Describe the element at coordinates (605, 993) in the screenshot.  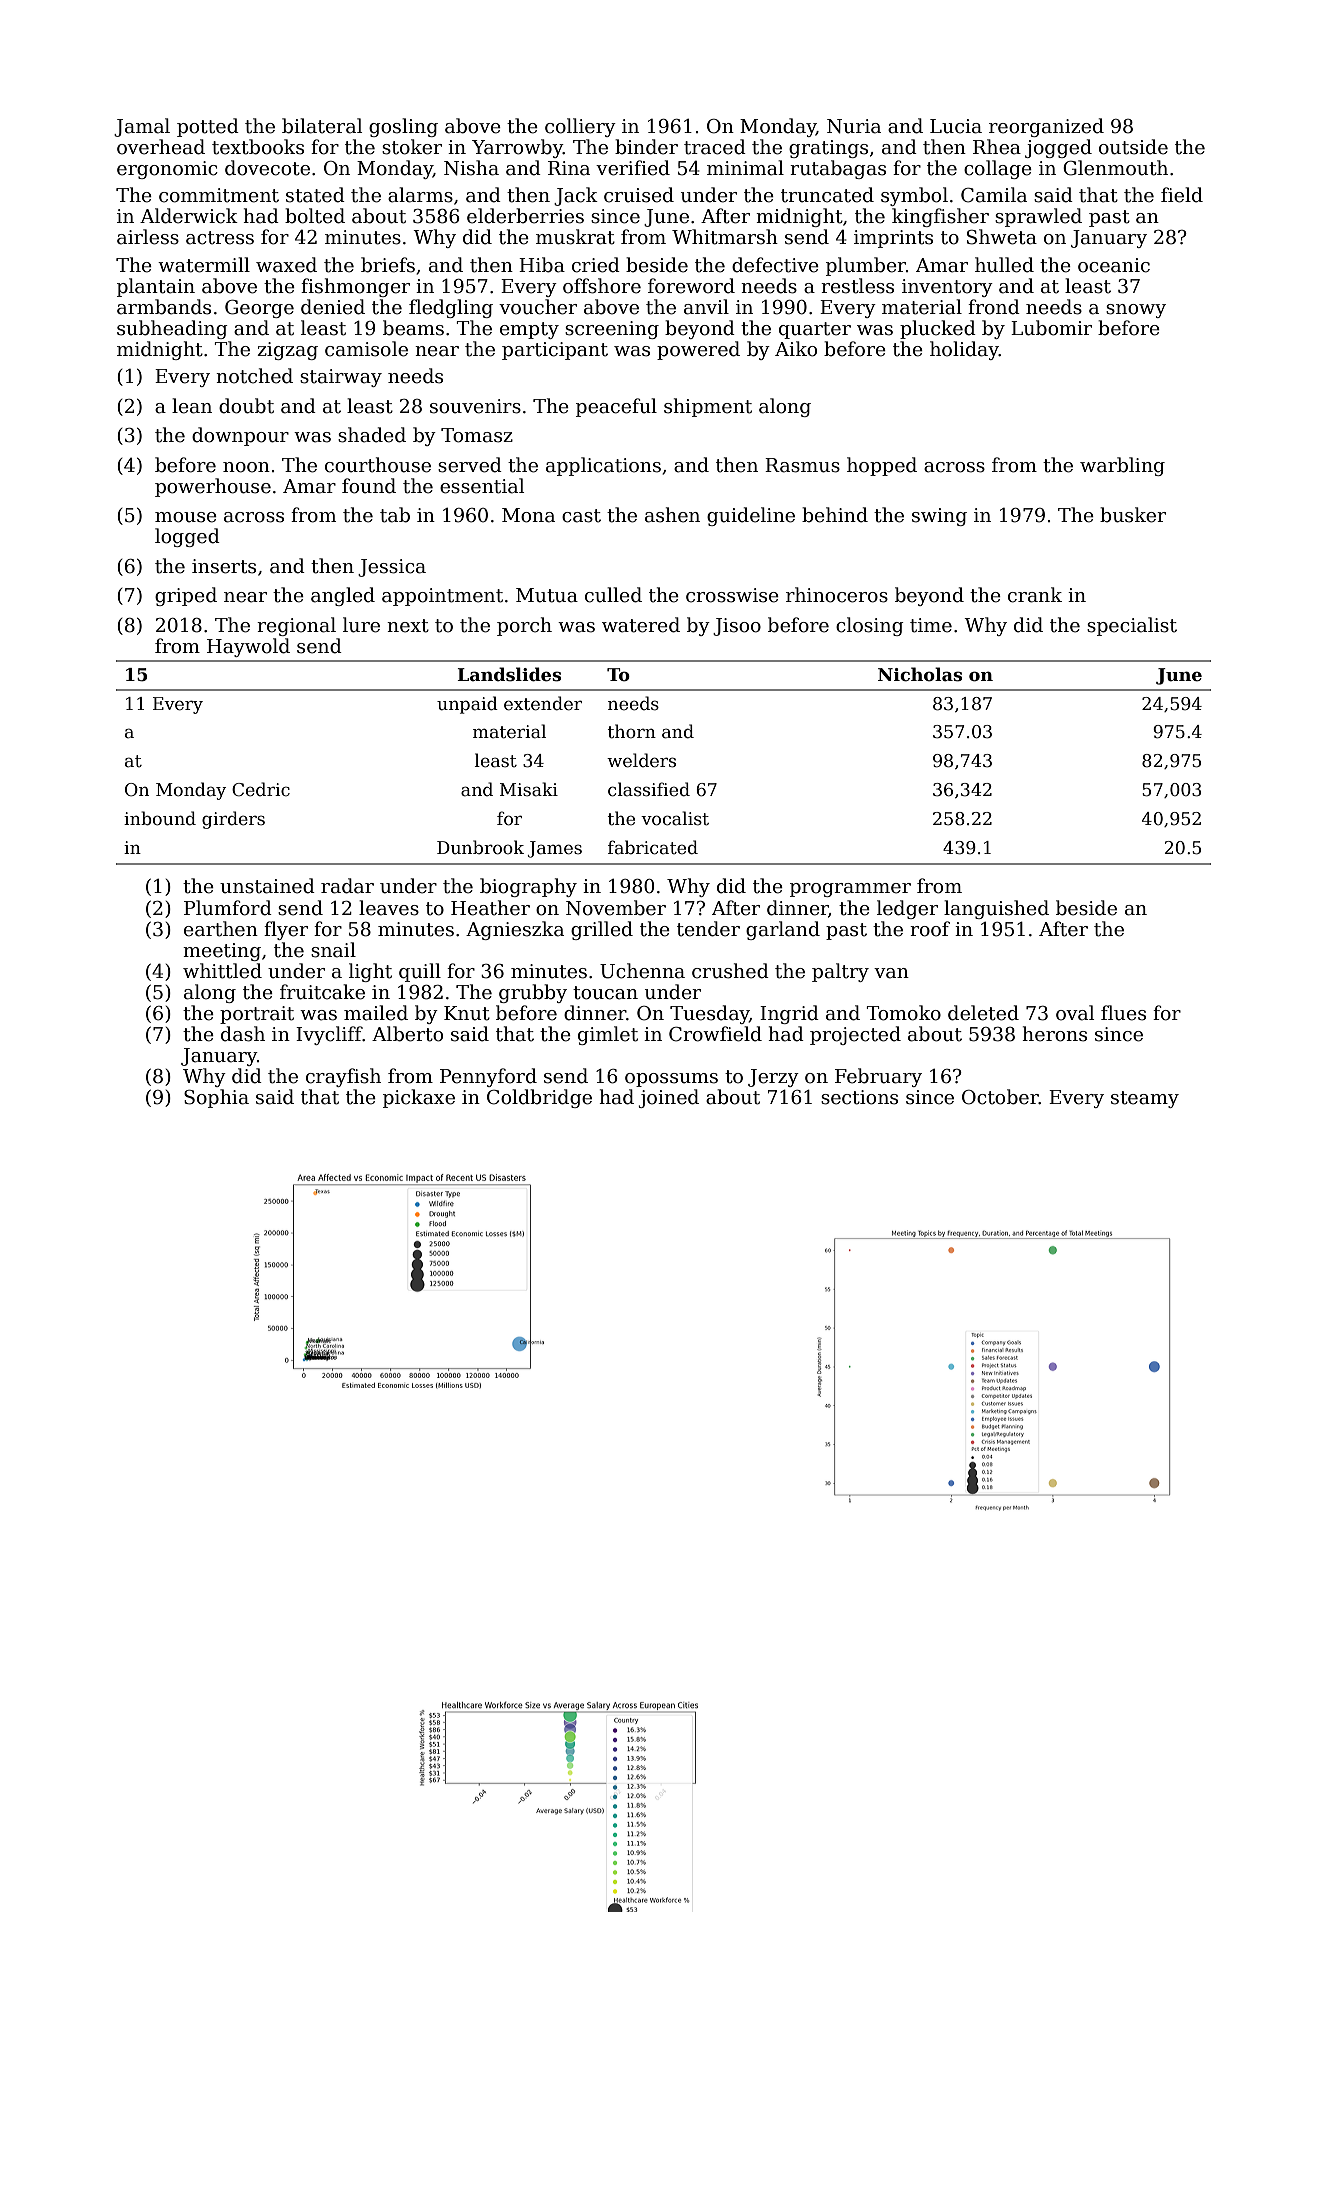
I see `toucan` at that location.
